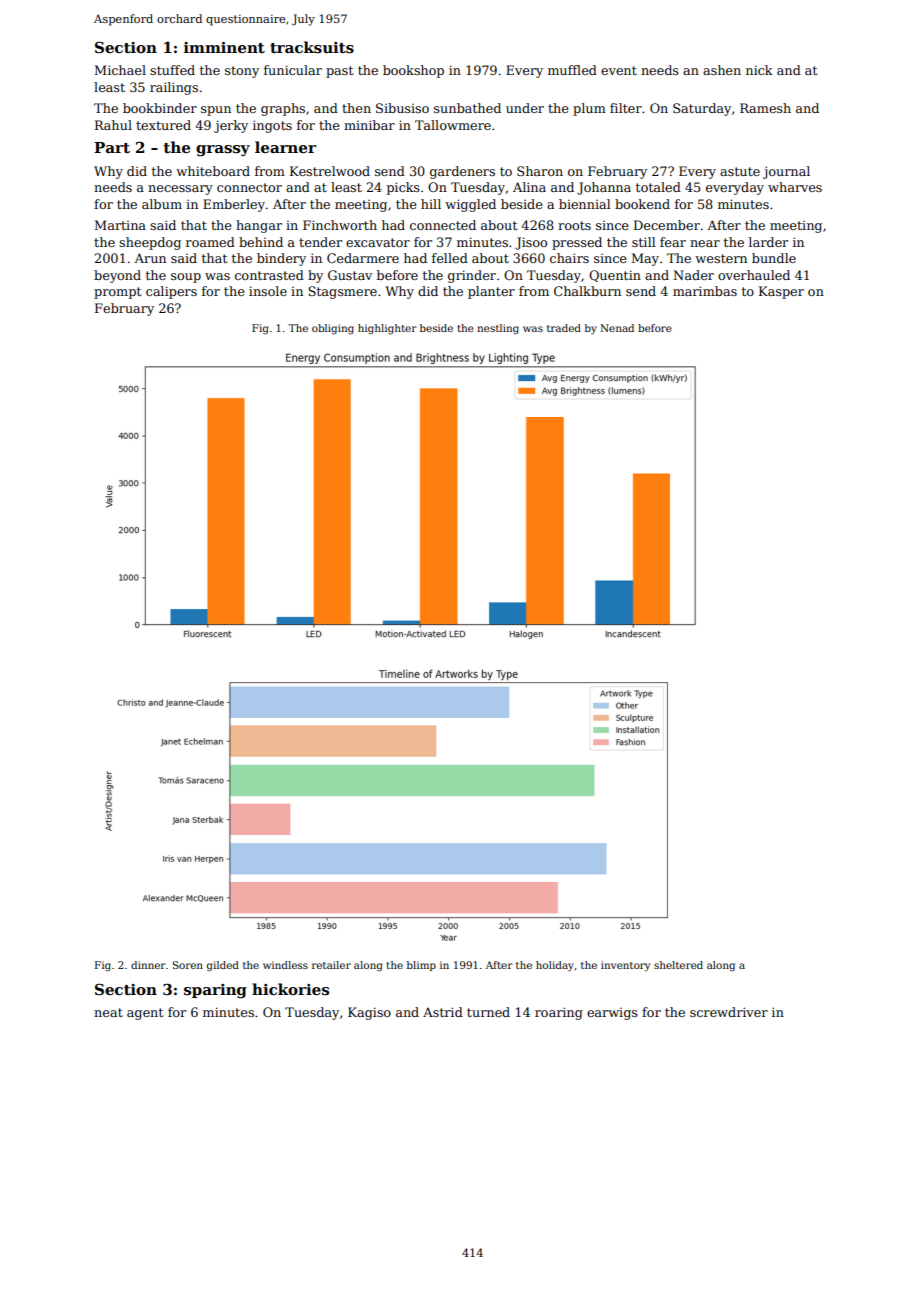 This document has height=1308, width=924. What do you see at coordinates (625, 966) in the document?
I see `inventory` at bounding box center [625, 966].
